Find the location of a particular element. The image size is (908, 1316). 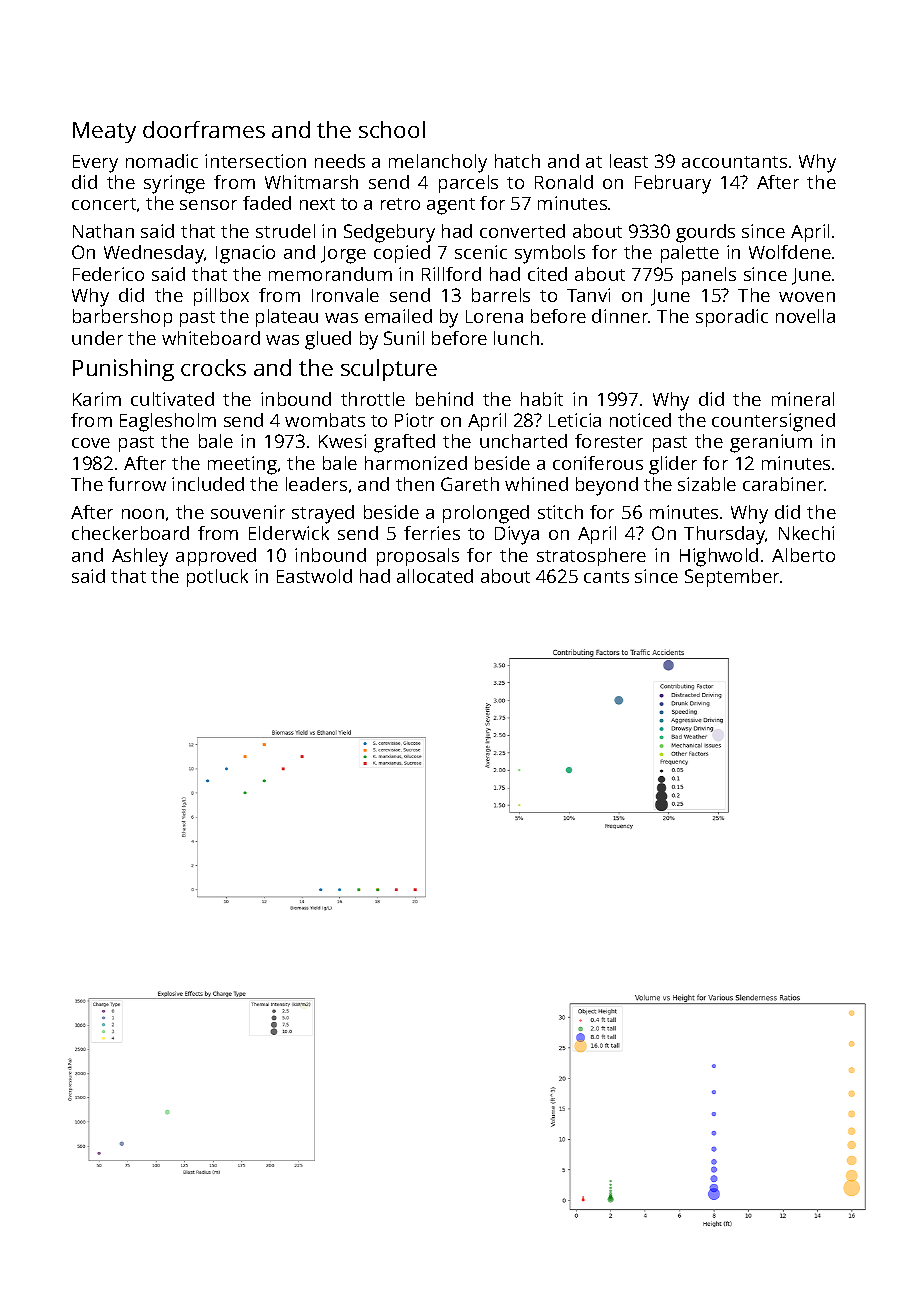

sensor is located at coordinates (208, 205).
